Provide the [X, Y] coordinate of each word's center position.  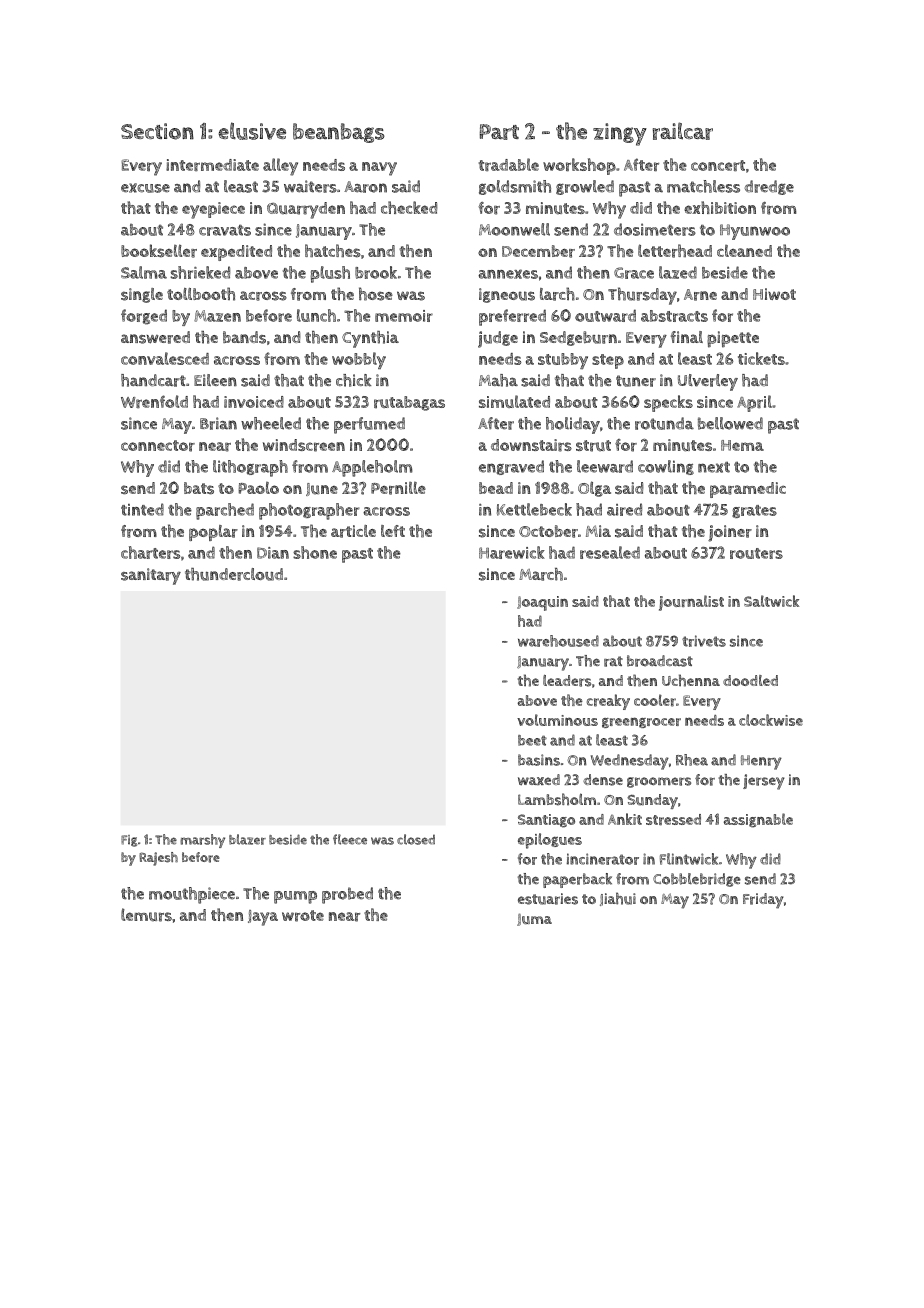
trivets [704, 641]
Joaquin [542, 603]
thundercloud [234, 574]
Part [499, 132]
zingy [620, 134]
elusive [252, 131]
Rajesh [158, 859]
